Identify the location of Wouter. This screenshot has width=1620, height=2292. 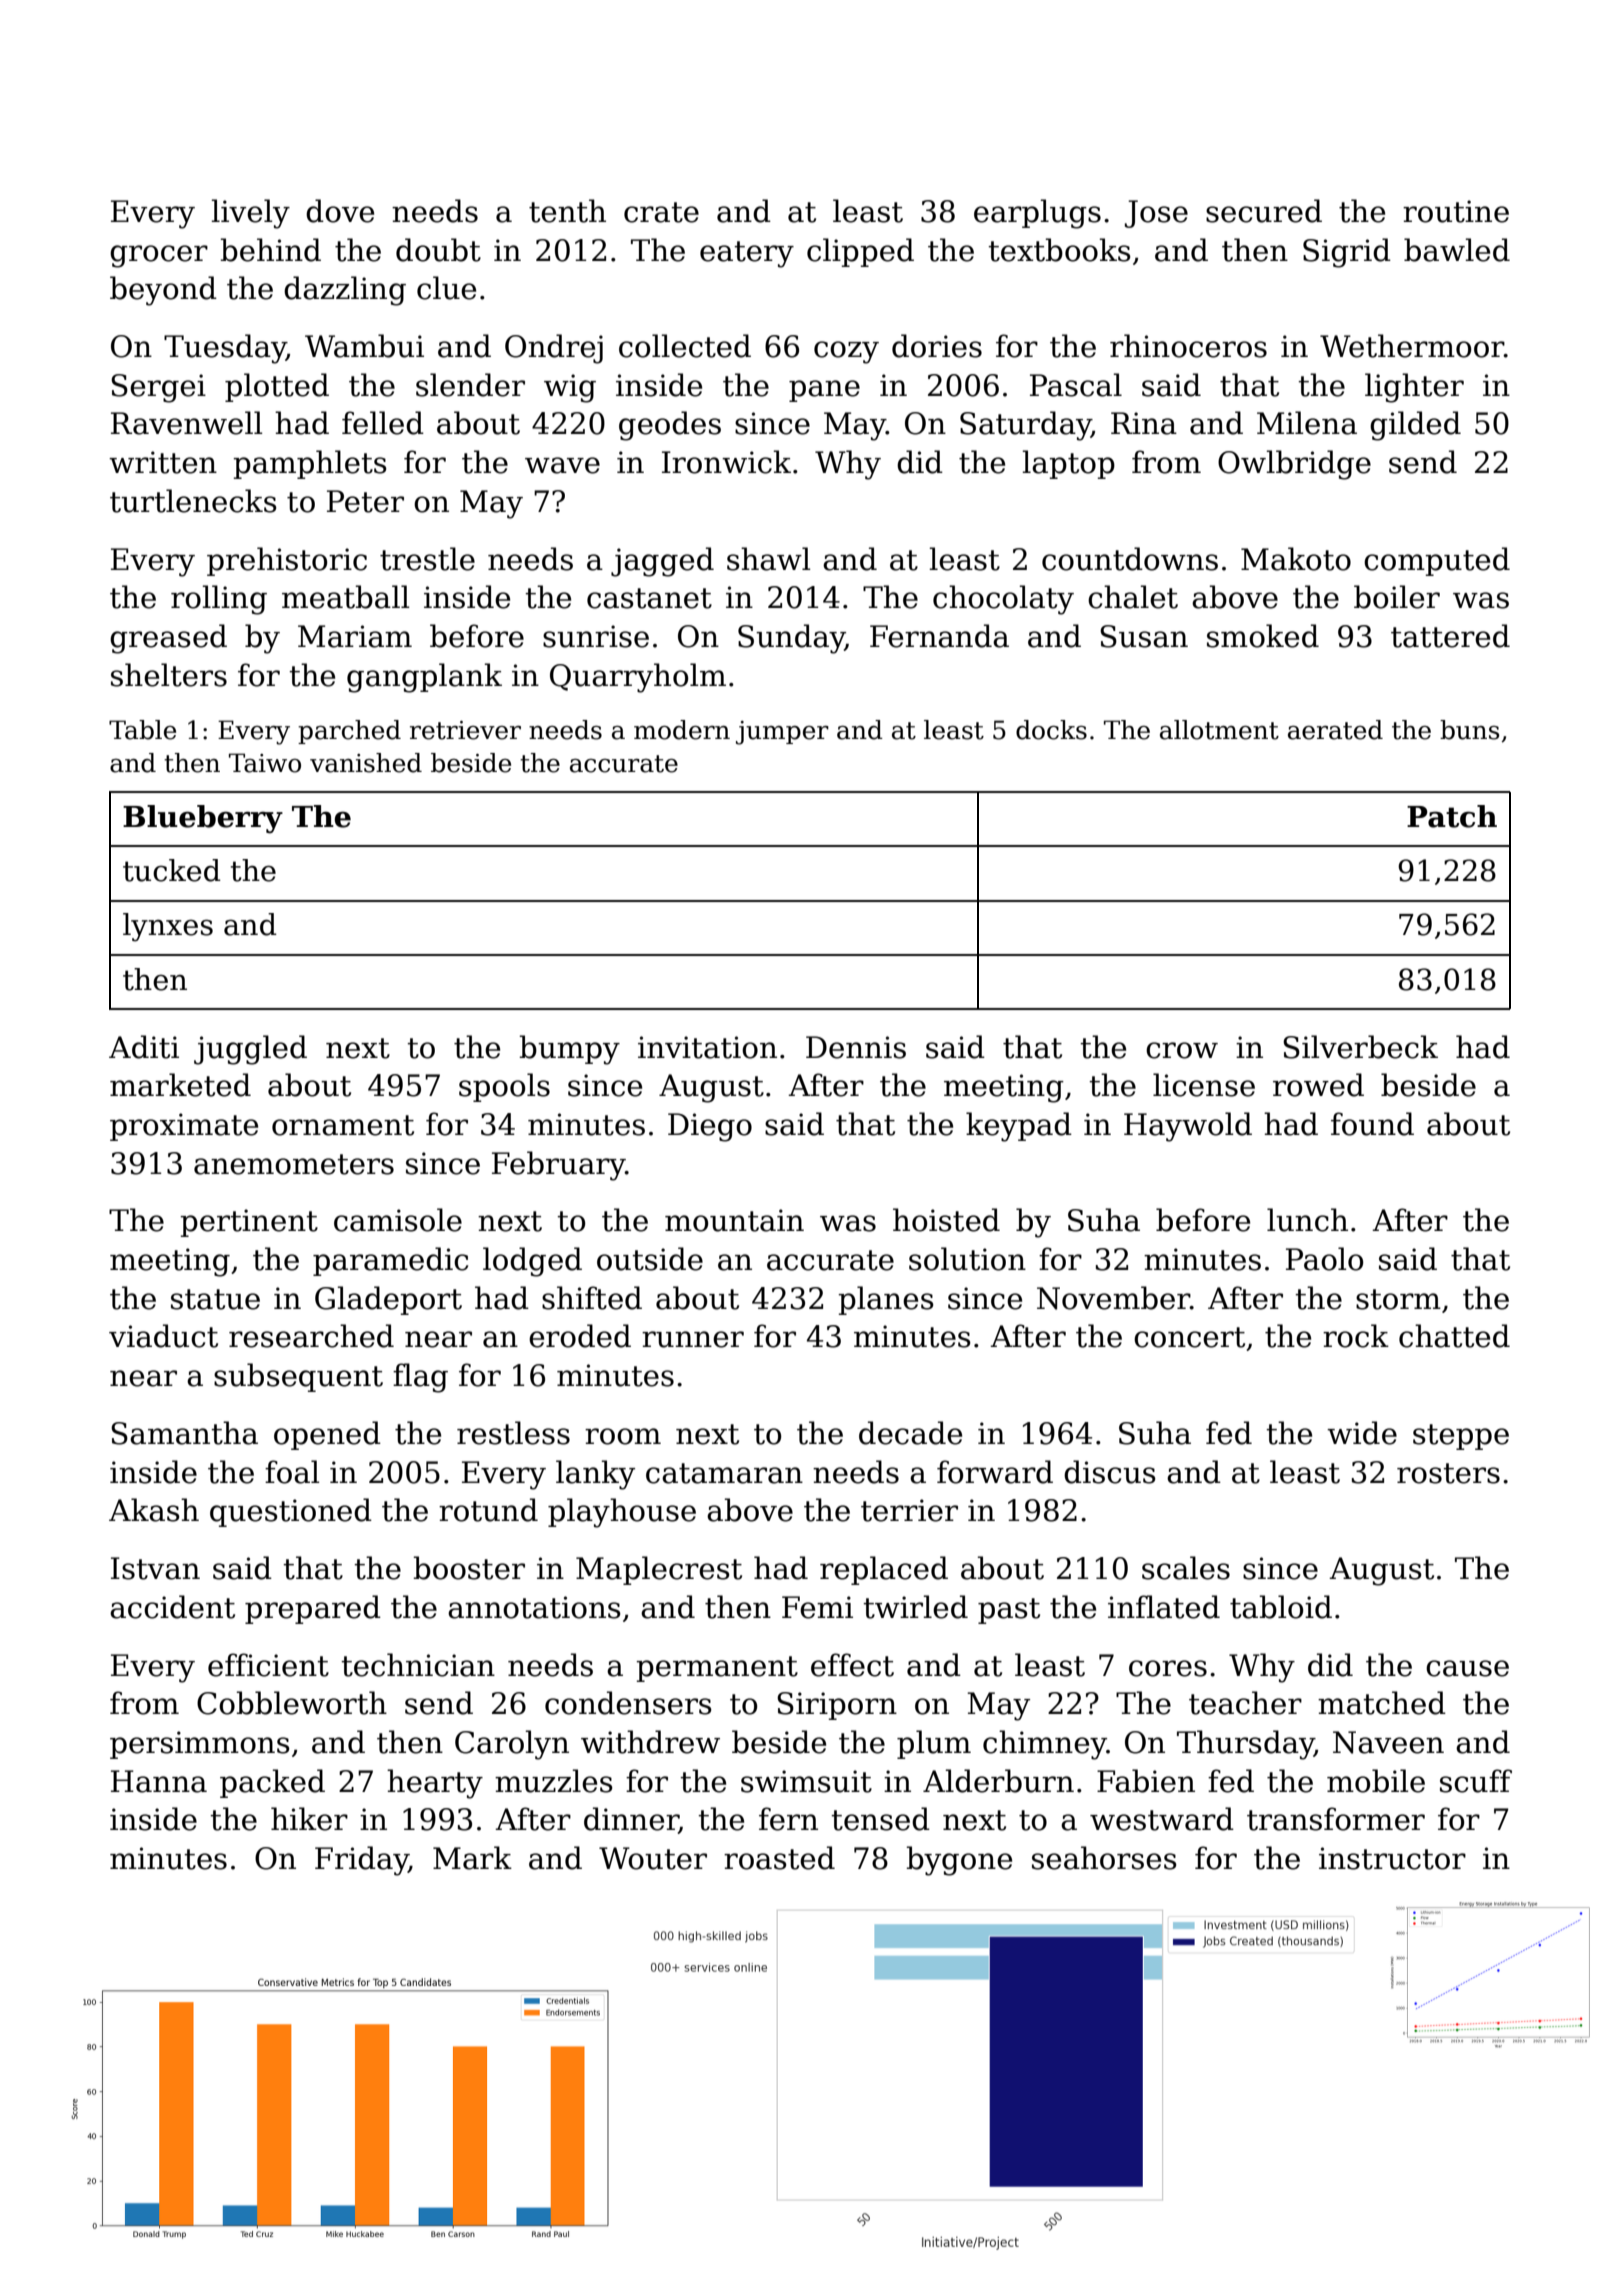
(653, 1858).
